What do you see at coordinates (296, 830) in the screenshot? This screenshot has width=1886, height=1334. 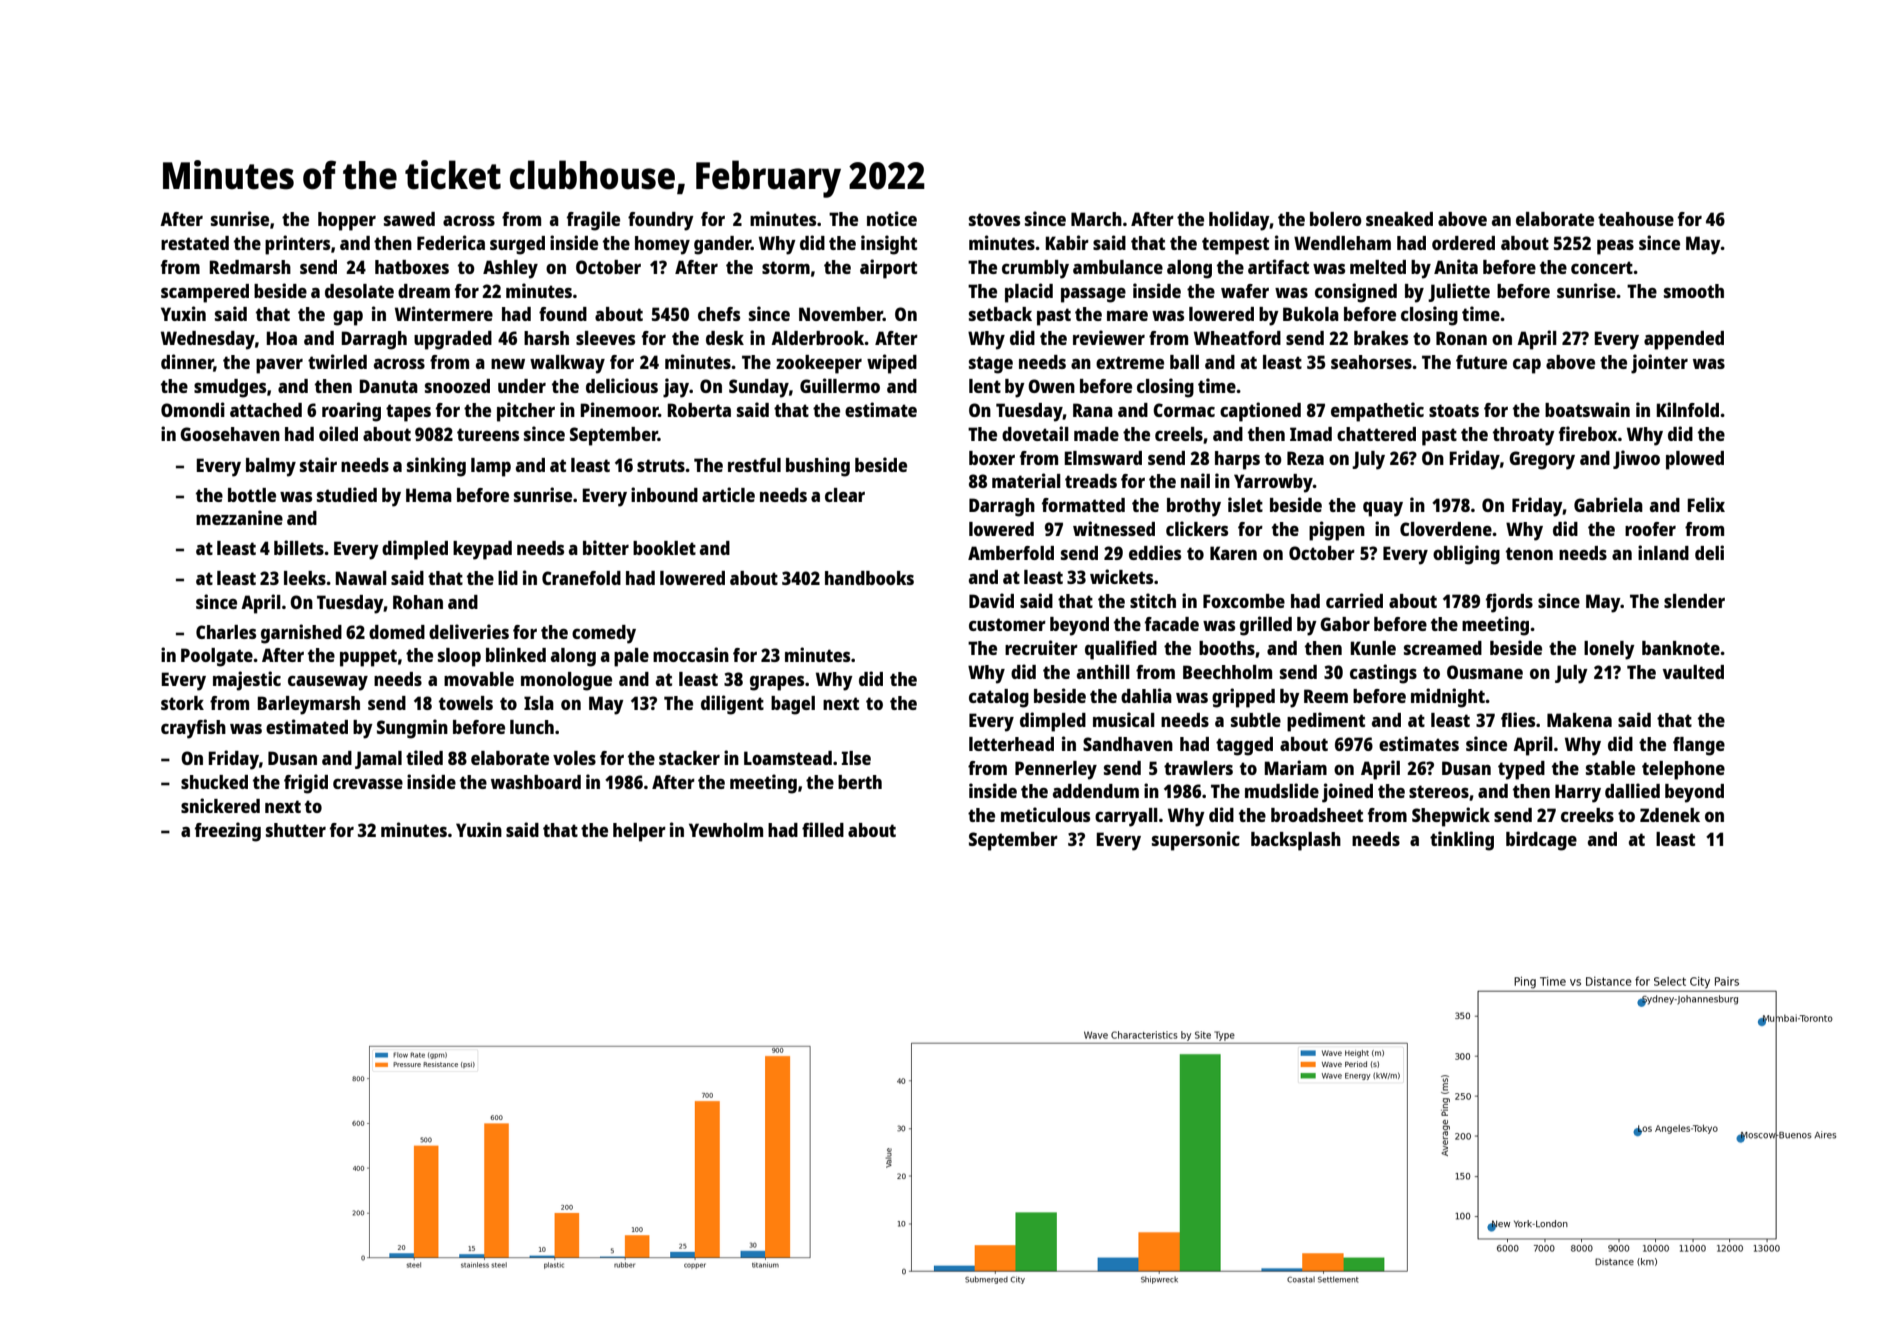 I see `shutter` at bounding box center [296, 830].
